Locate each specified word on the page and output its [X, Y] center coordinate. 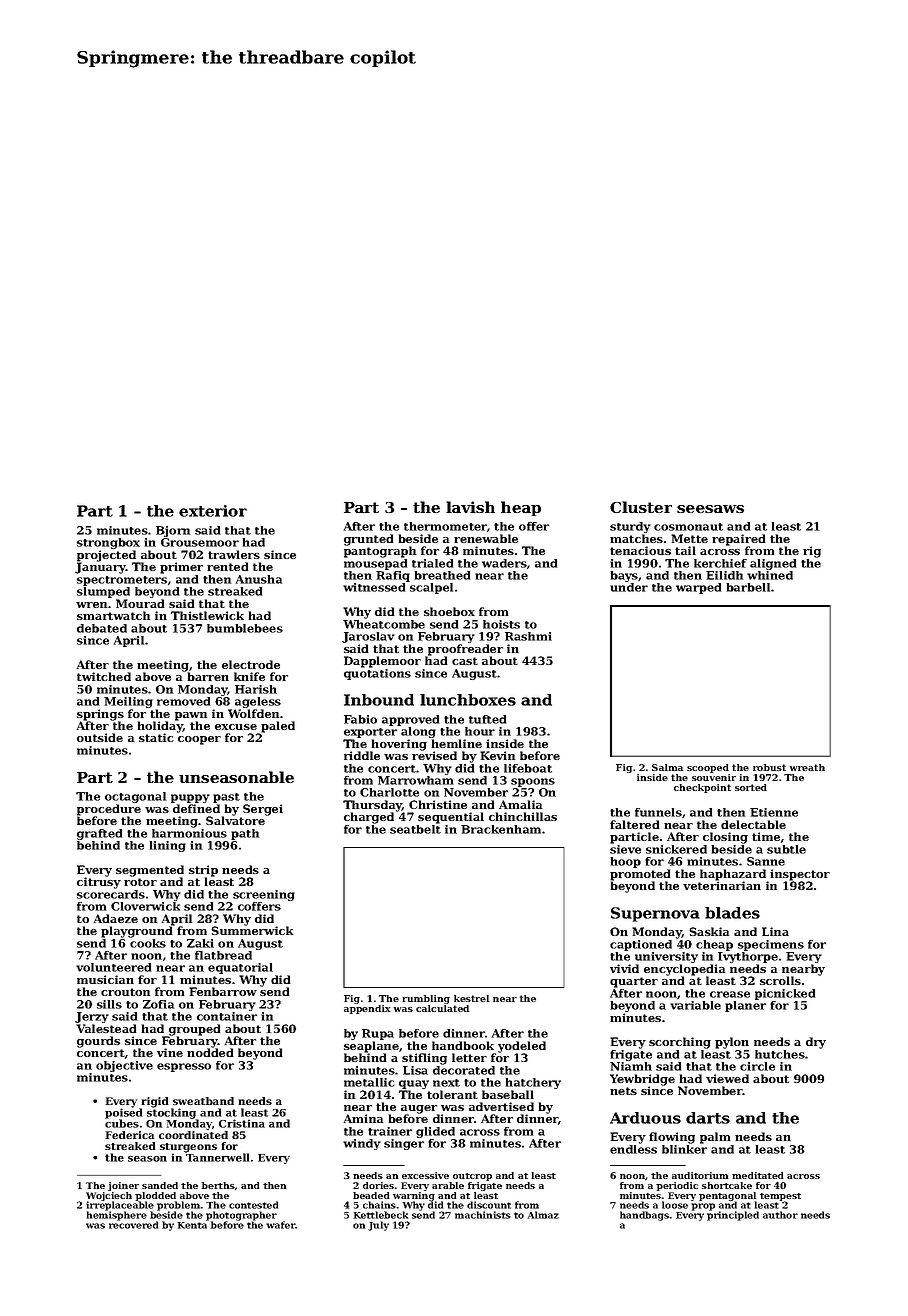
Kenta [192, 1225]
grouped [195, 1030]
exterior [213, 511]
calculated [442, 1008]
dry [816, 1043]
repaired [739, 540]
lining [168, 846]
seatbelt [415, 829]
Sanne [766, 861]
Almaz [543, 1215]
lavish [470, 507]
